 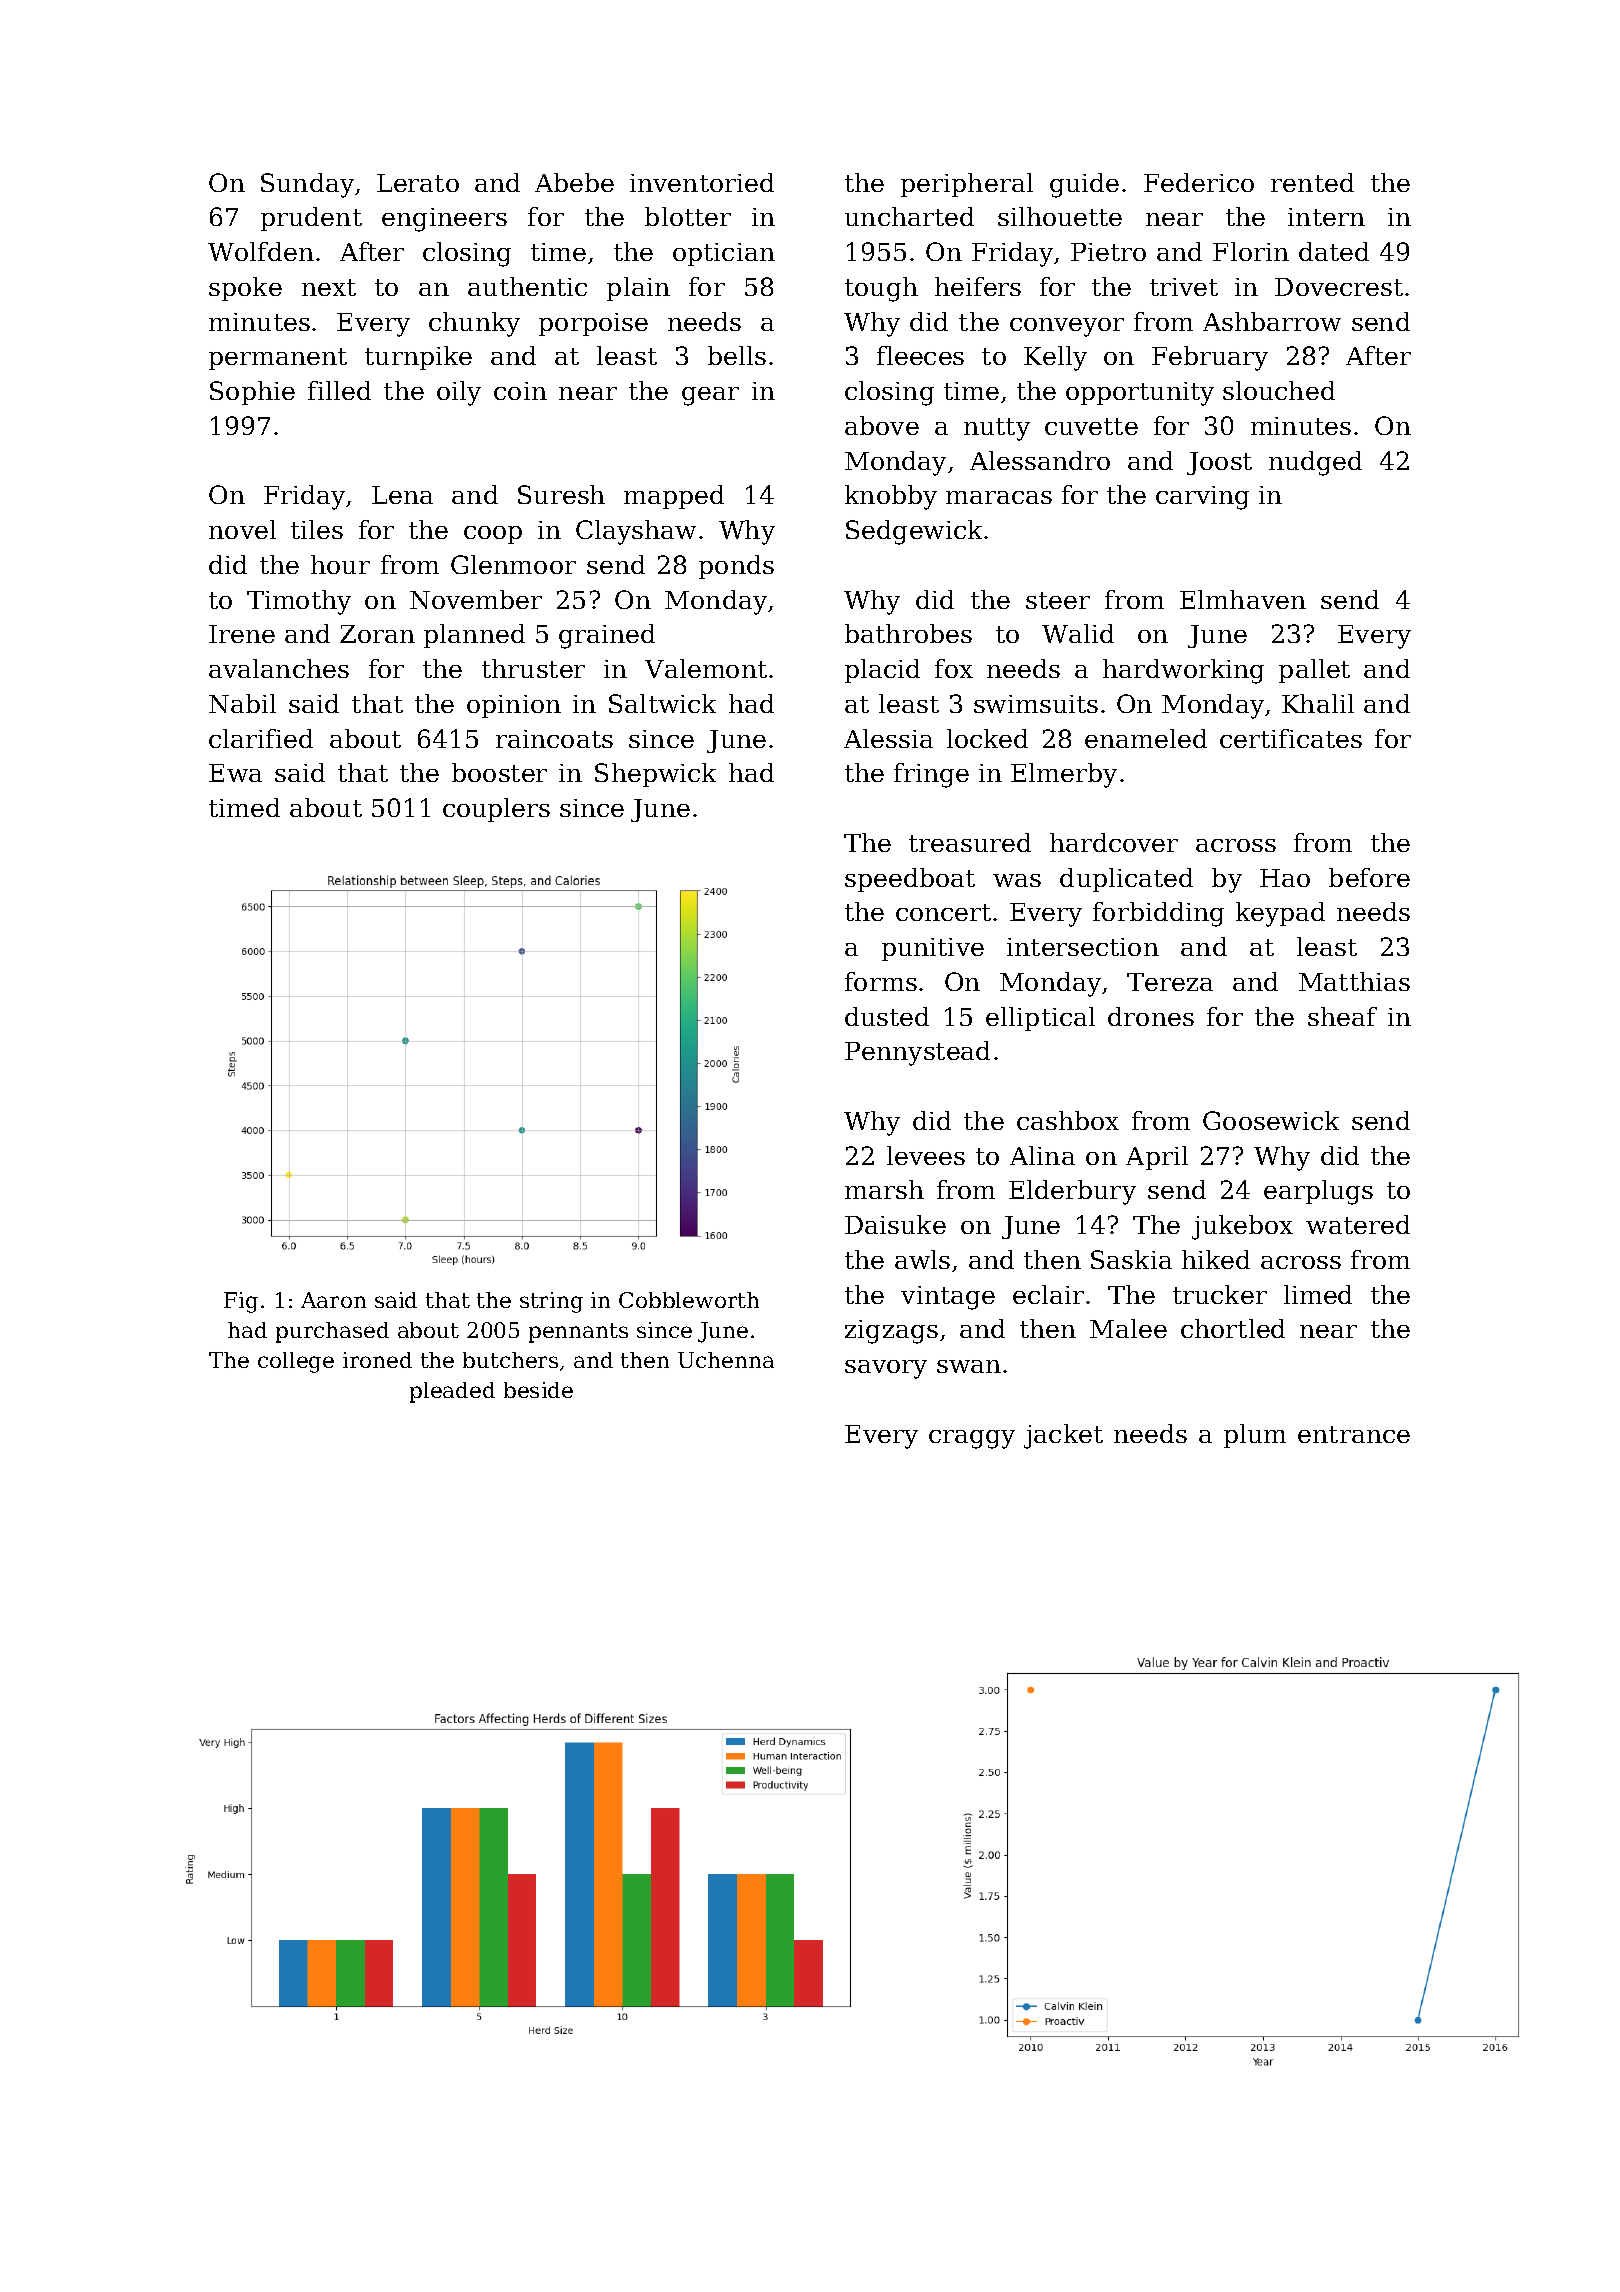 What do you see at coordinates (710, 396) in the page?
I see `gear` at bounding box center [710, 396].
